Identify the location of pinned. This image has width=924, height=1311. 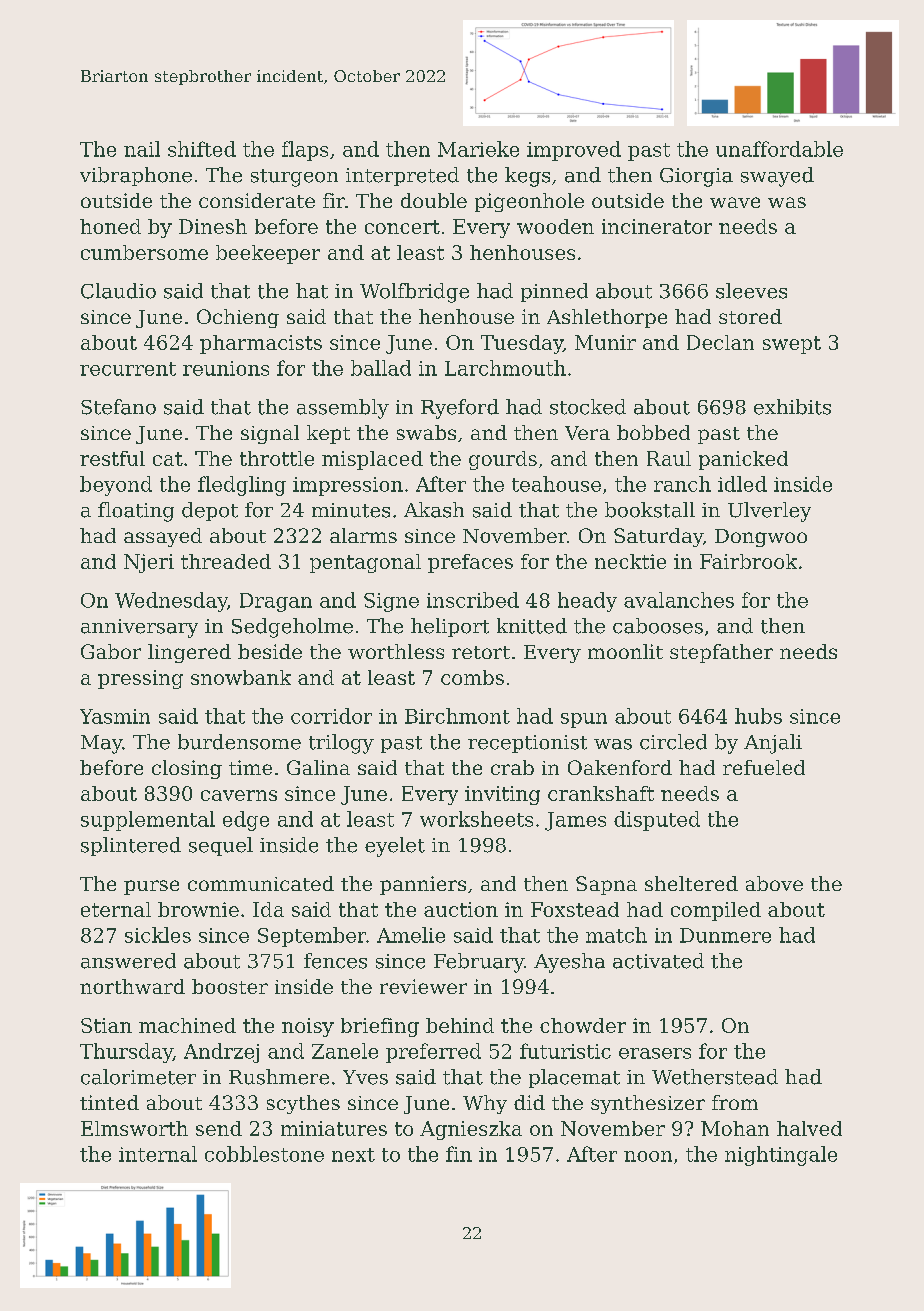
(554, 292).
